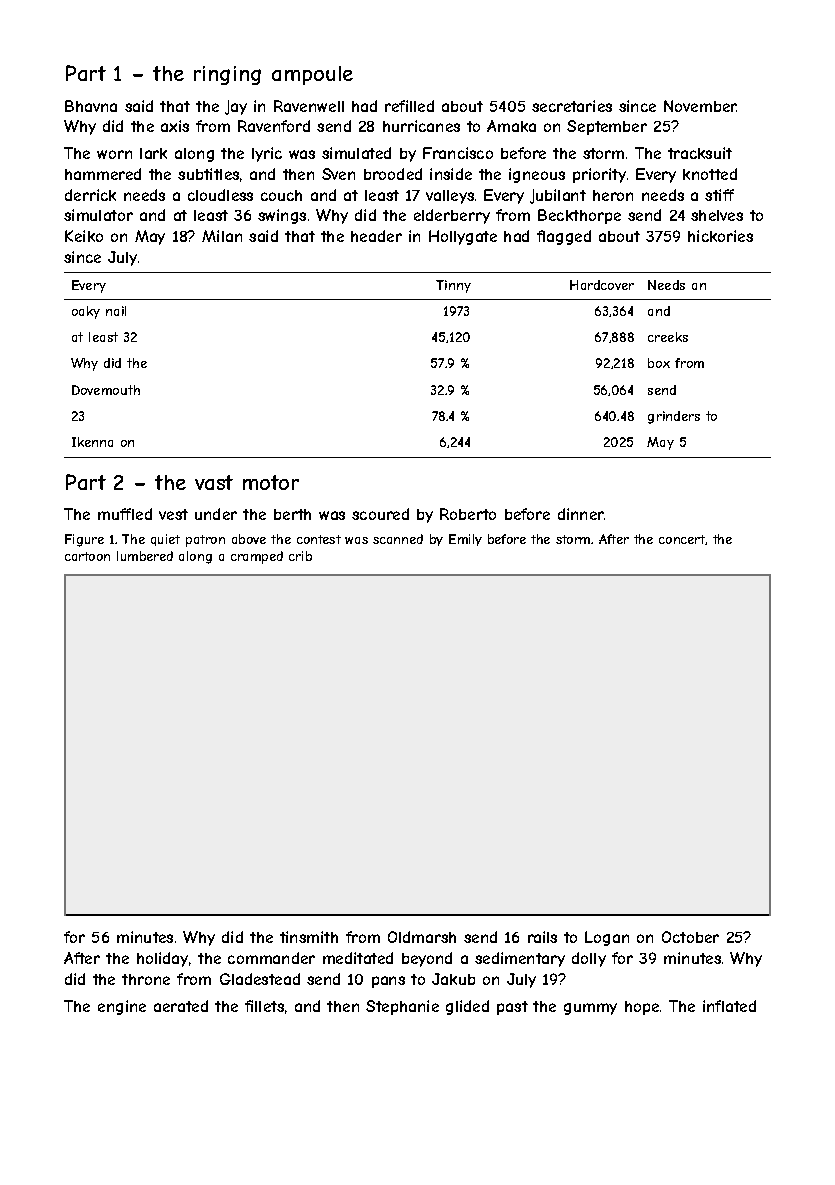 This image has width=835, height=1185. What do you see at coordinates (409, 106) in the image?
I see `refilled` at bounding box center [409, 106].
